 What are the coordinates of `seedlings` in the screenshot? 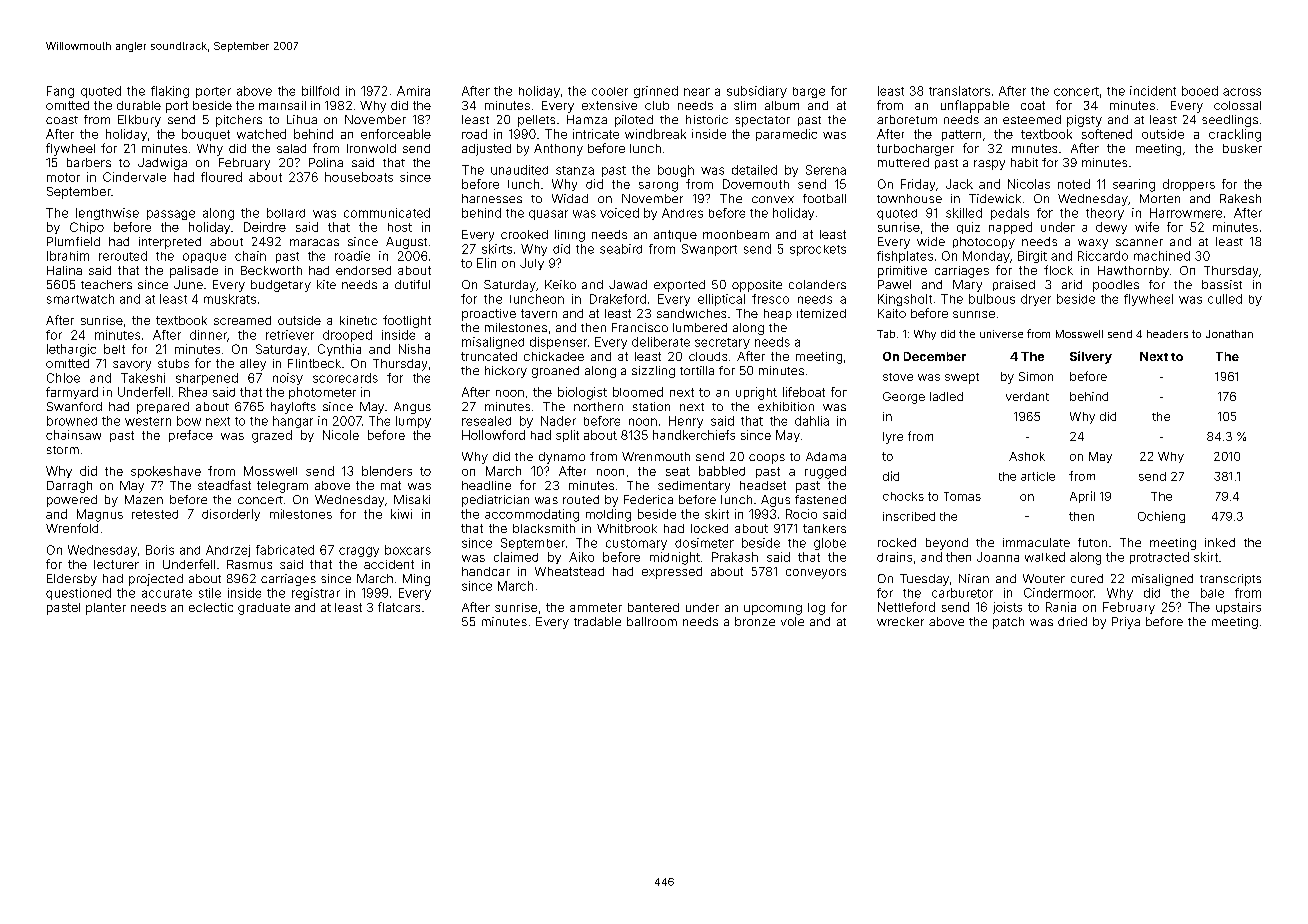 It's located at (1230, 121).
